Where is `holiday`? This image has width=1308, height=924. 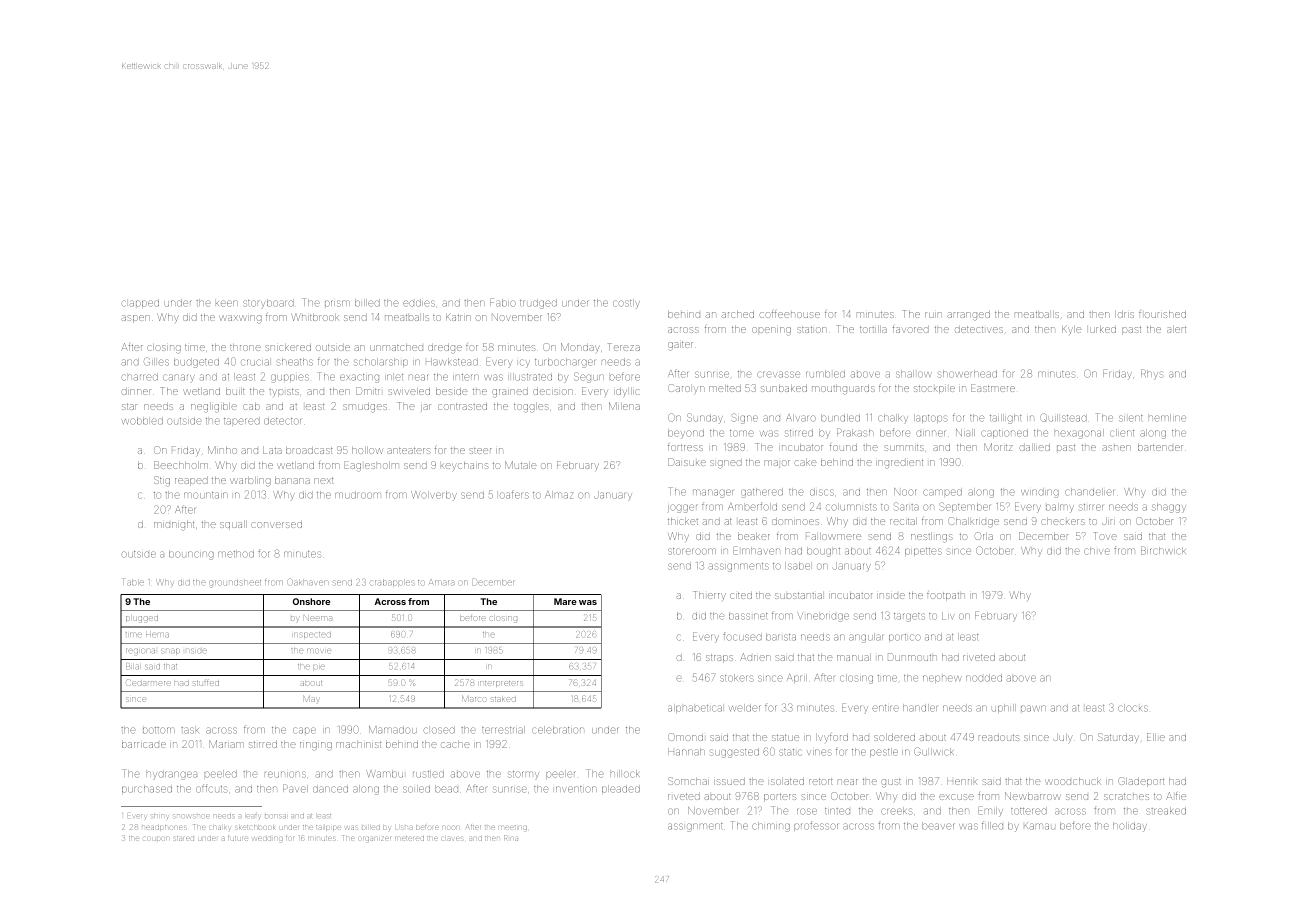 holiday is located at coordinates (1130, 827).
